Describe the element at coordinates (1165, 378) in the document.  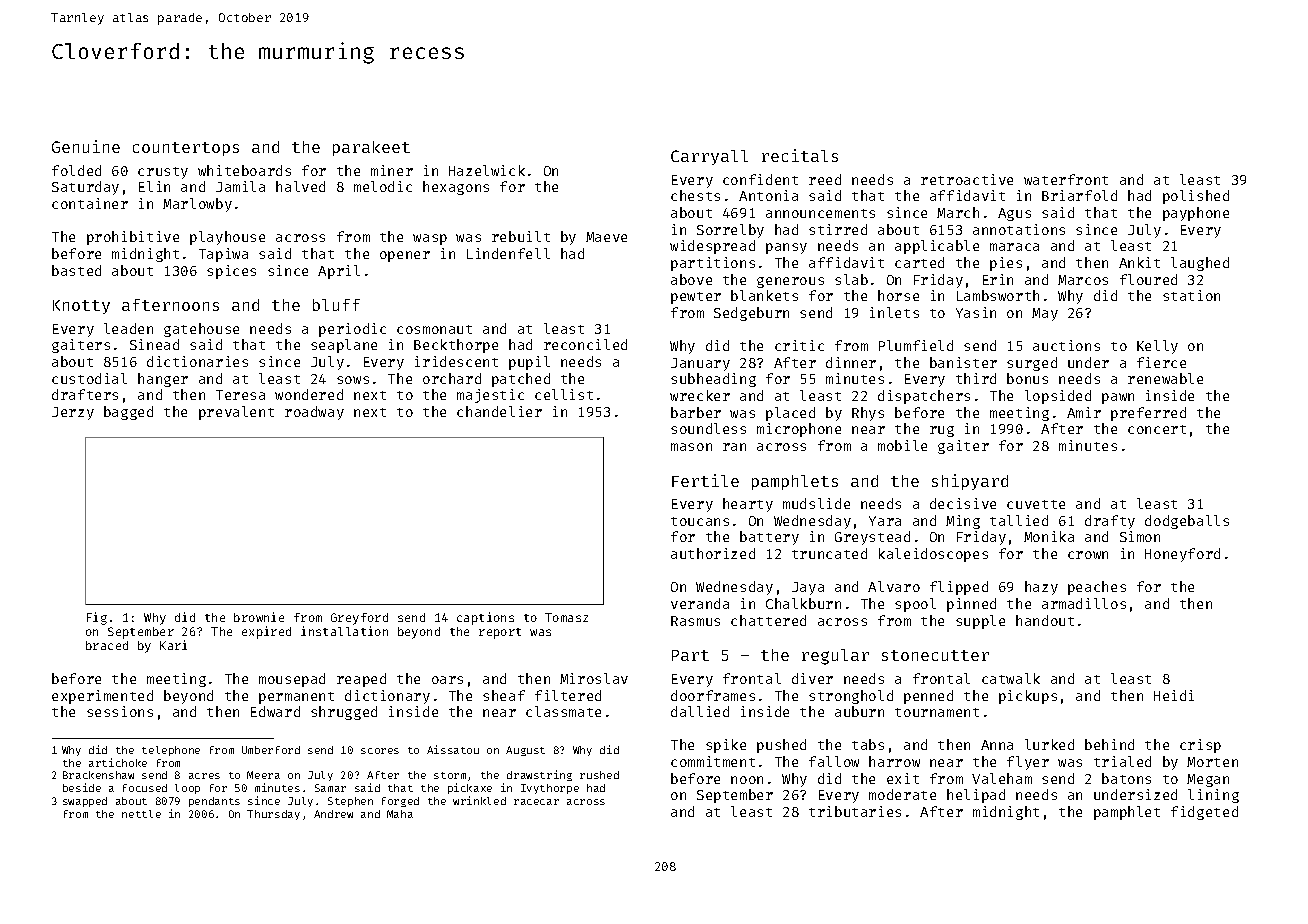
I see `renewable` at that location.
